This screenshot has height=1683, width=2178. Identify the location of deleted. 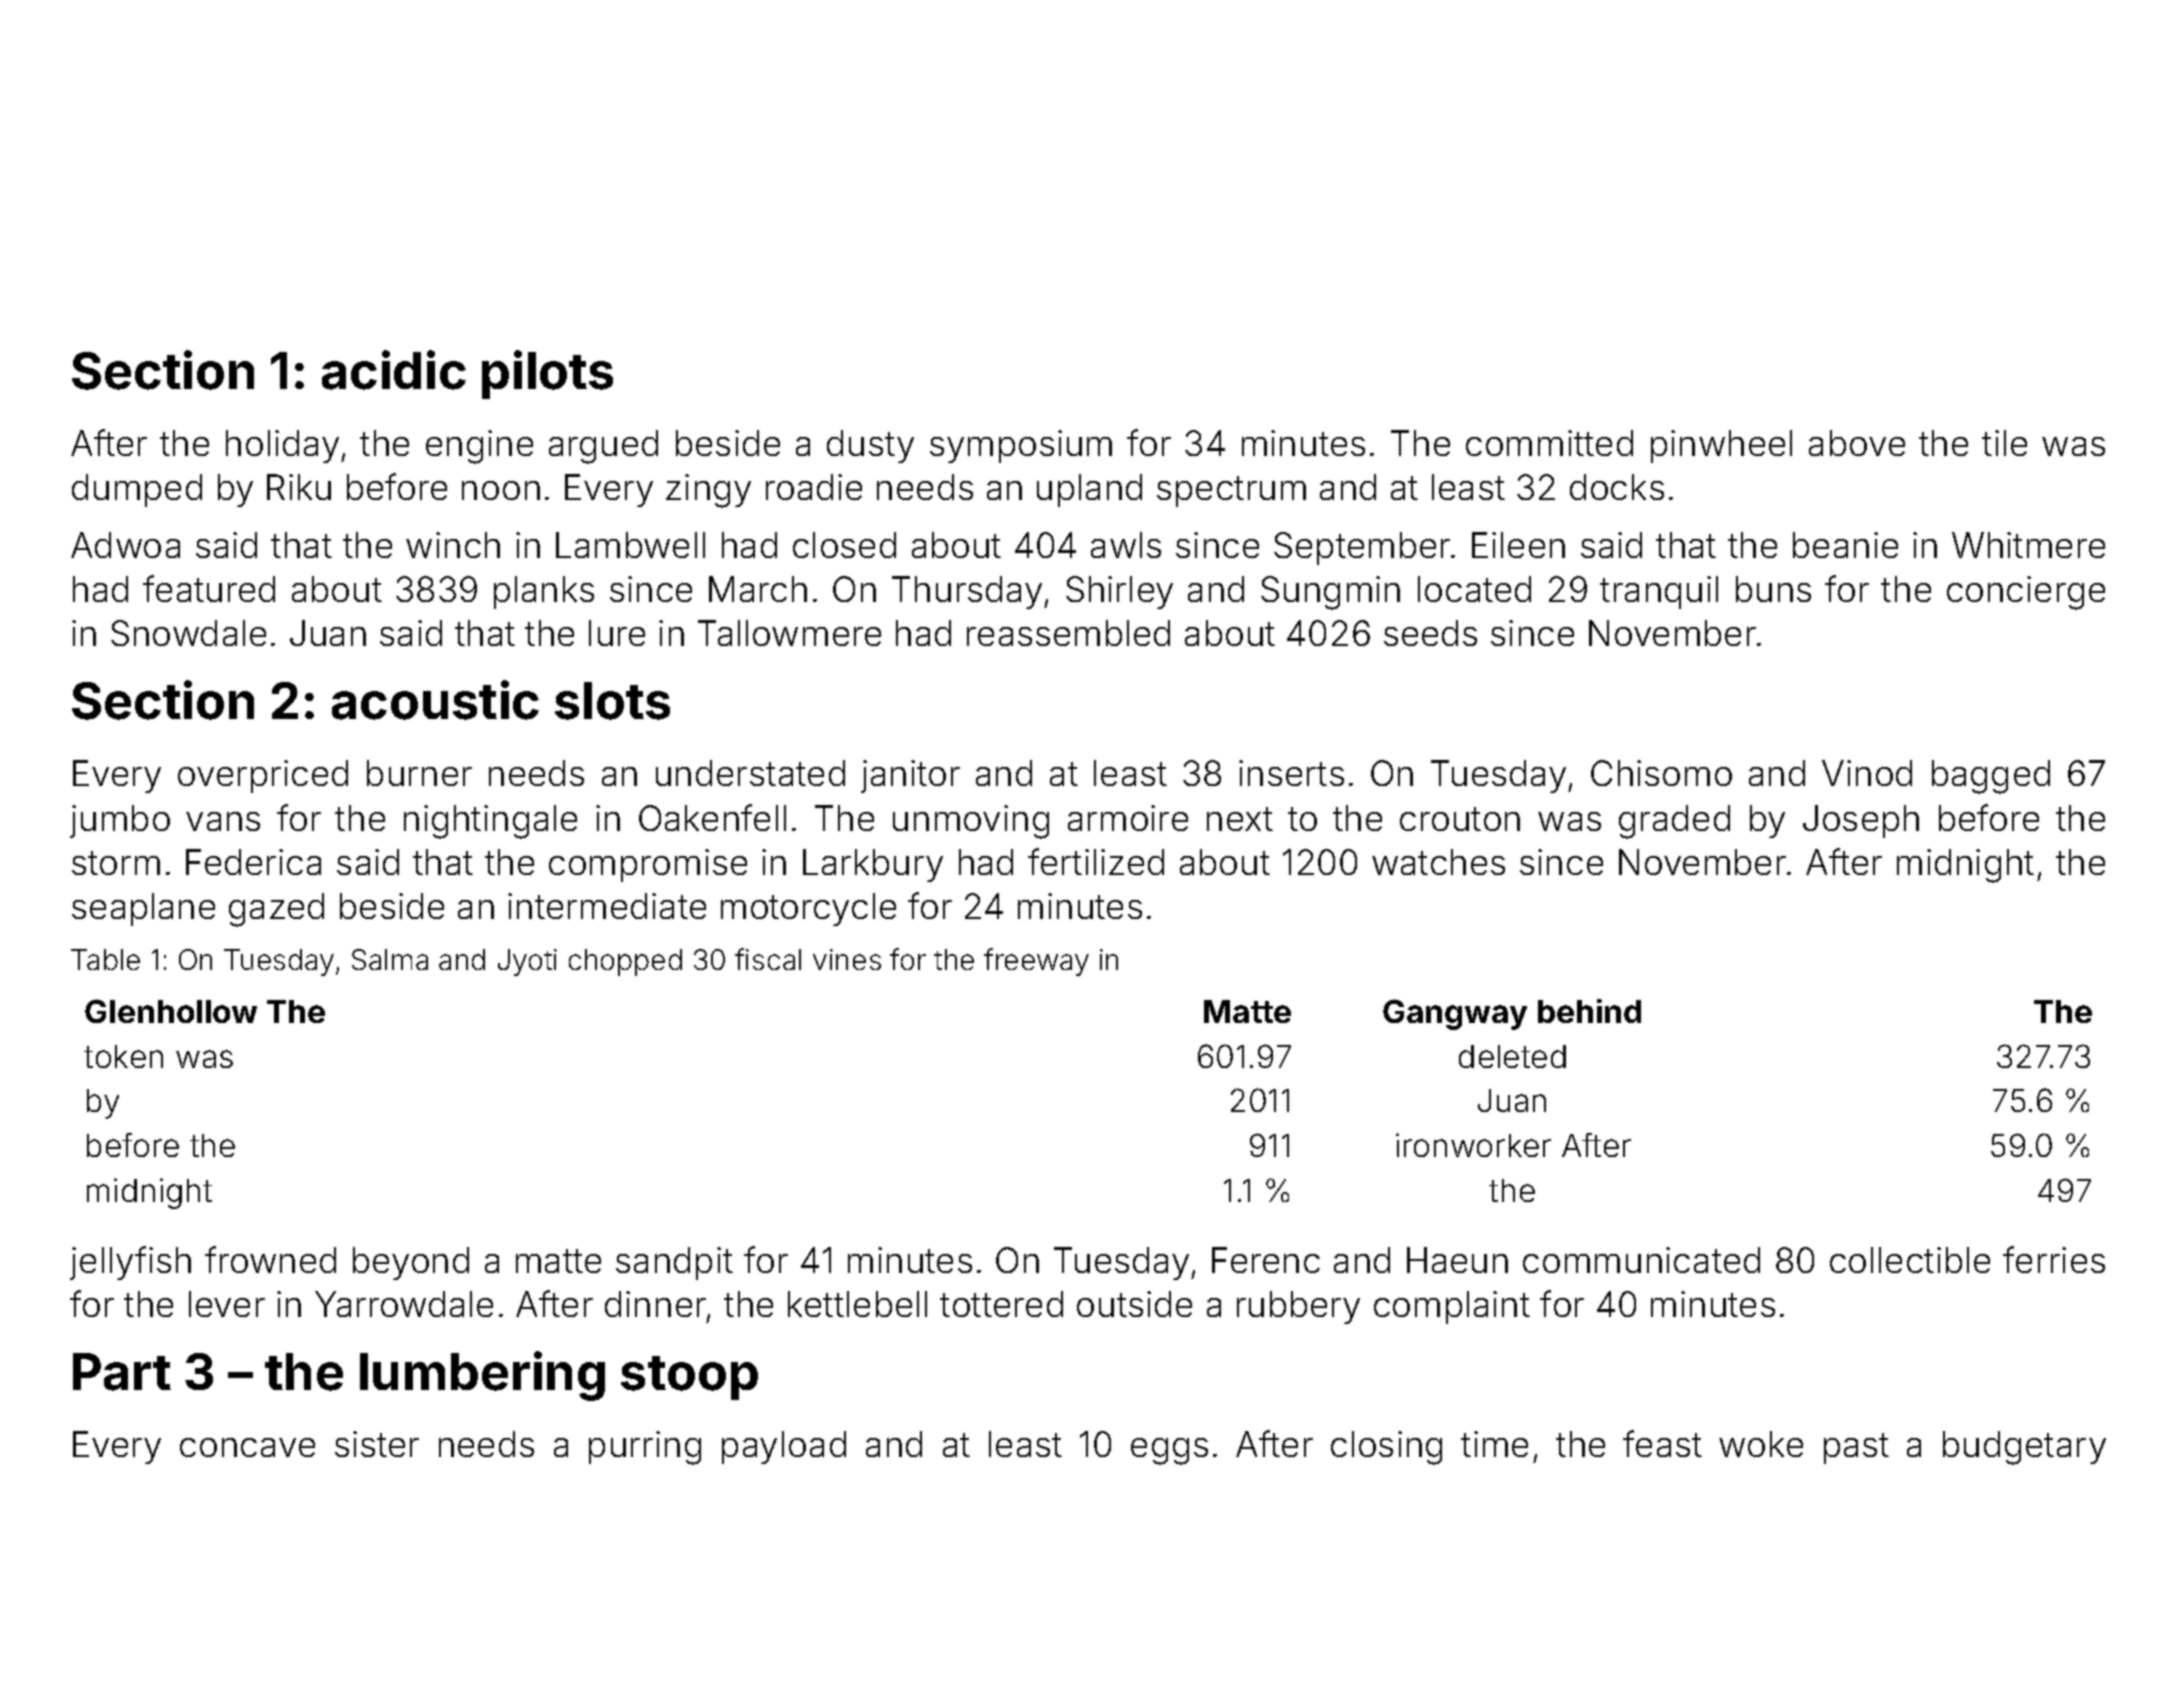
(1512, 1056).
